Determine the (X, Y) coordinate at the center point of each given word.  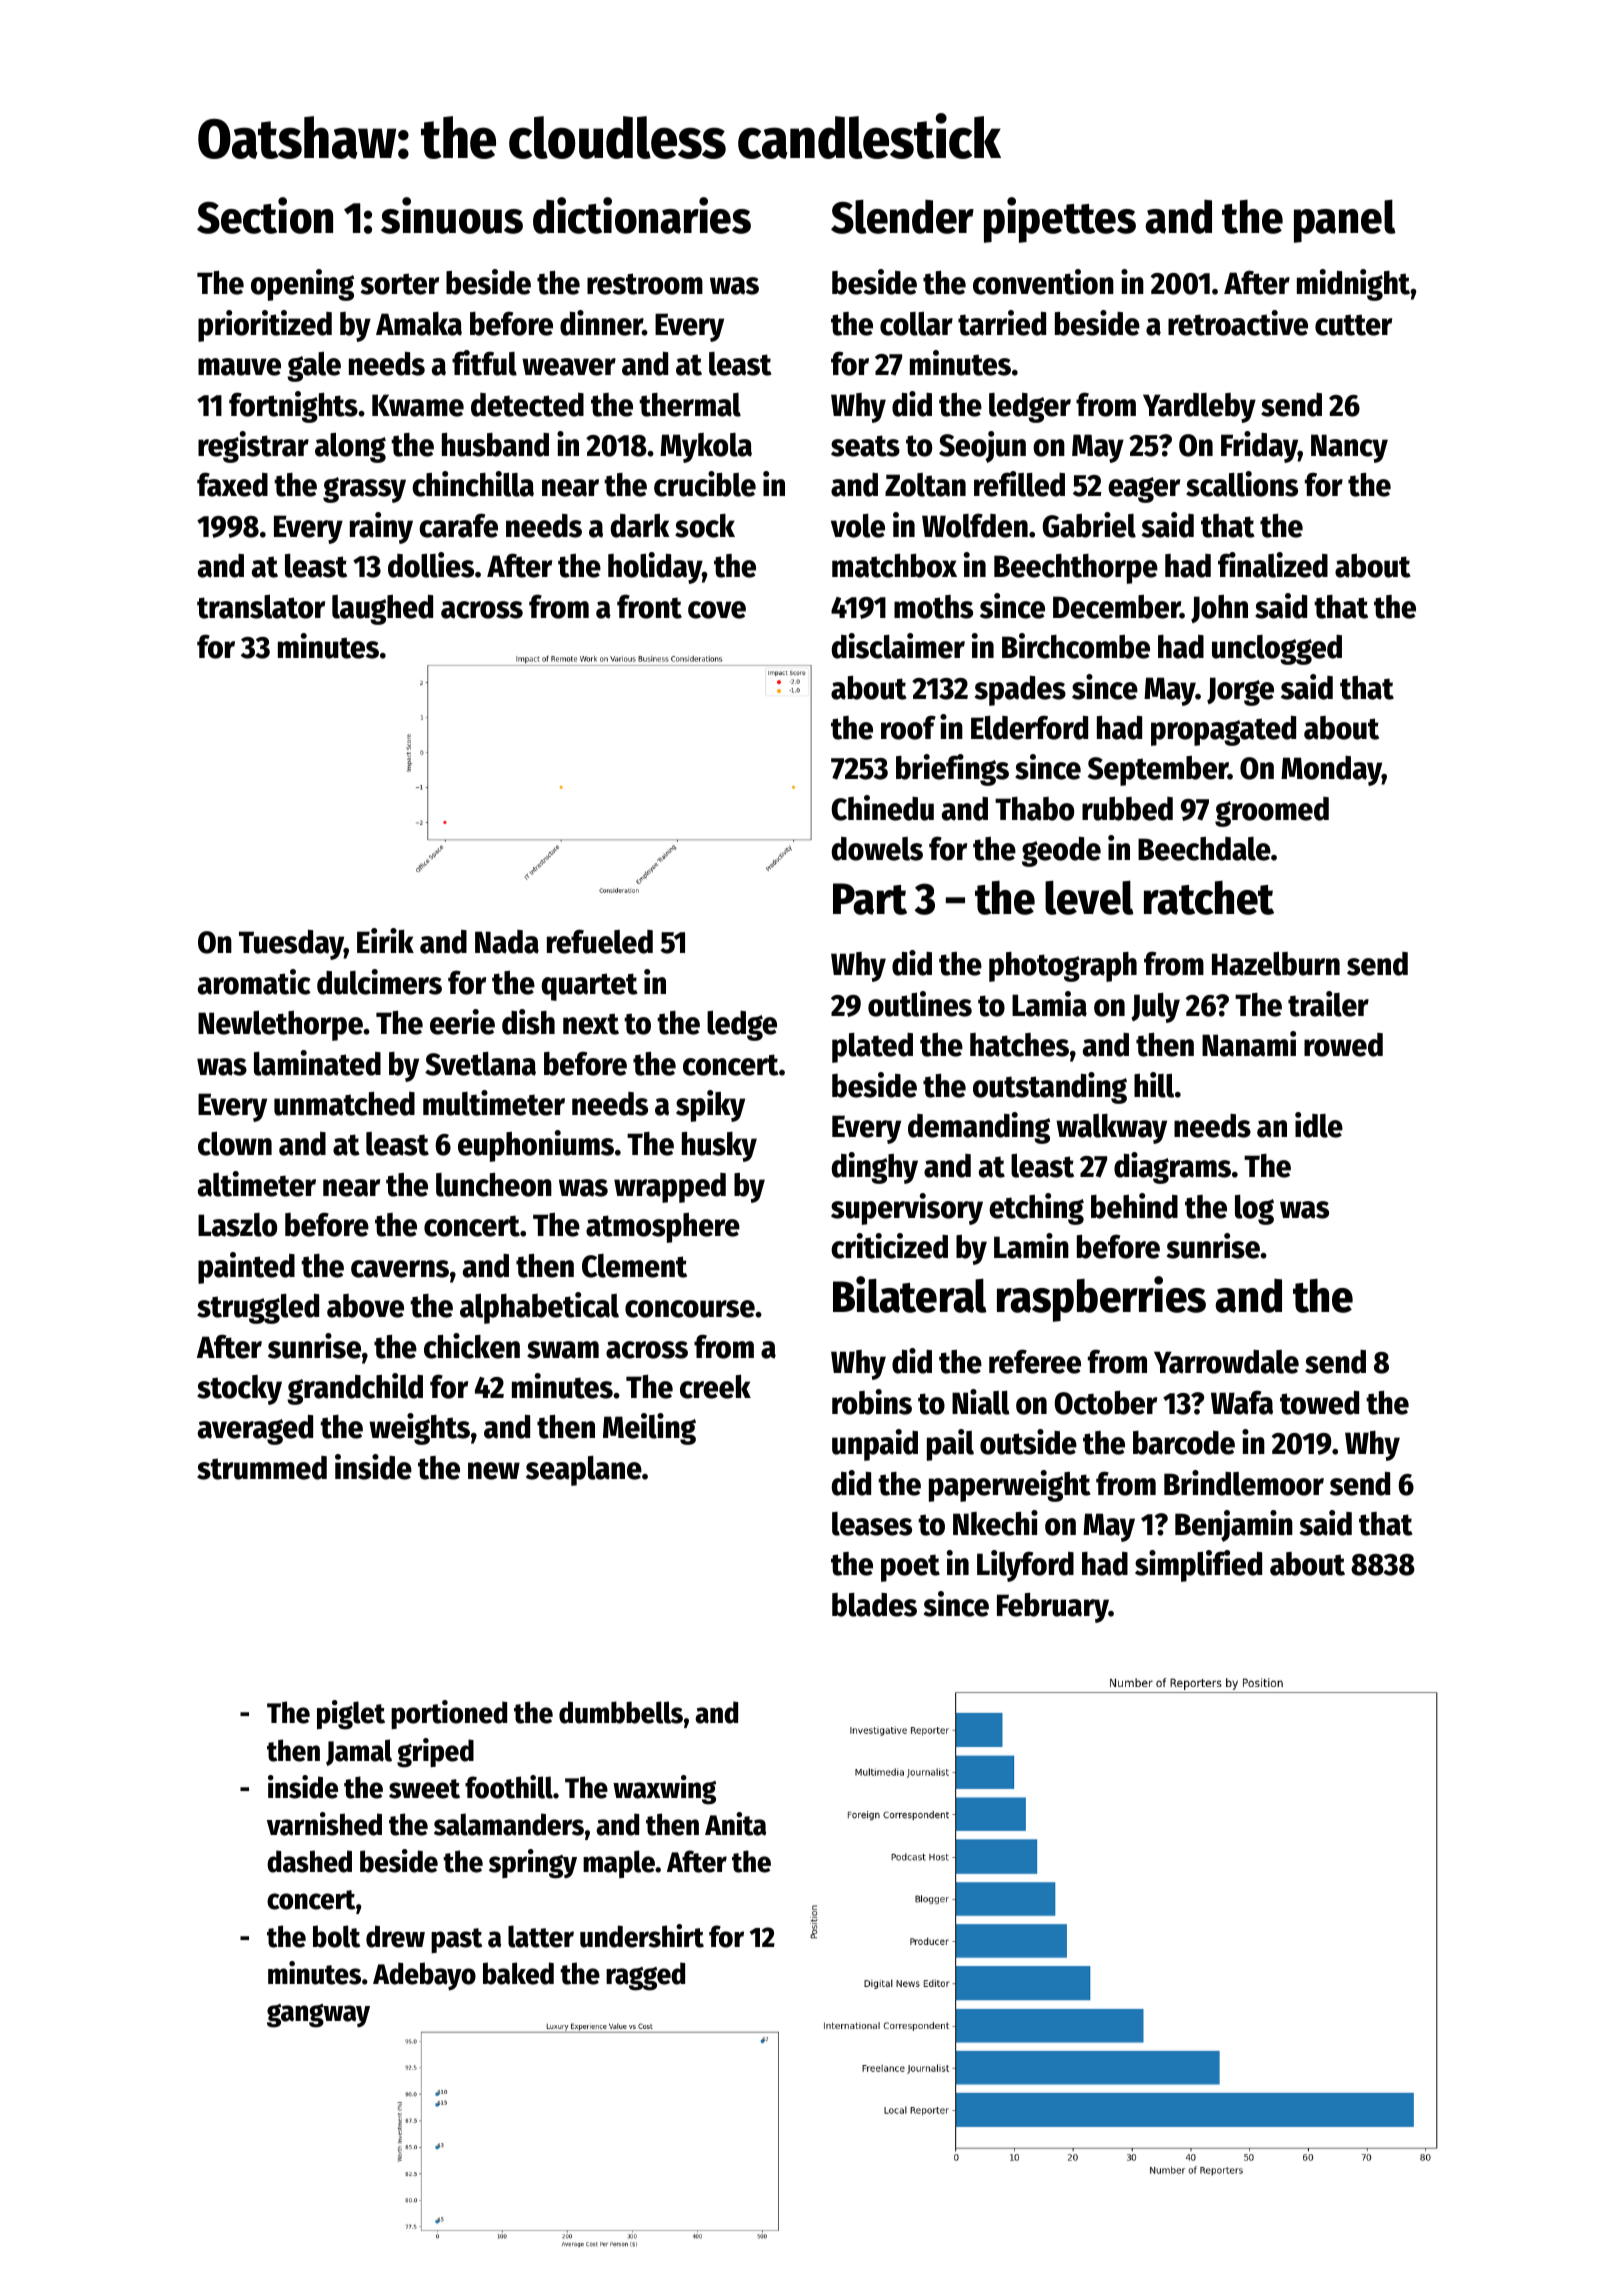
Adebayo (424, 1976)
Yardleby (1199, 408)
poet (910, 1568)
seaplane (584, 1471)
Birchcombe (1076, 646)
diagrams (1172, 1168)
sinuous (452, 215)
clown (235, 1143)
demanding (979, 1128)
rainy (381, 528)
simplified (1198, 1566)
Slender (902, 217)
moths (933, 607)
